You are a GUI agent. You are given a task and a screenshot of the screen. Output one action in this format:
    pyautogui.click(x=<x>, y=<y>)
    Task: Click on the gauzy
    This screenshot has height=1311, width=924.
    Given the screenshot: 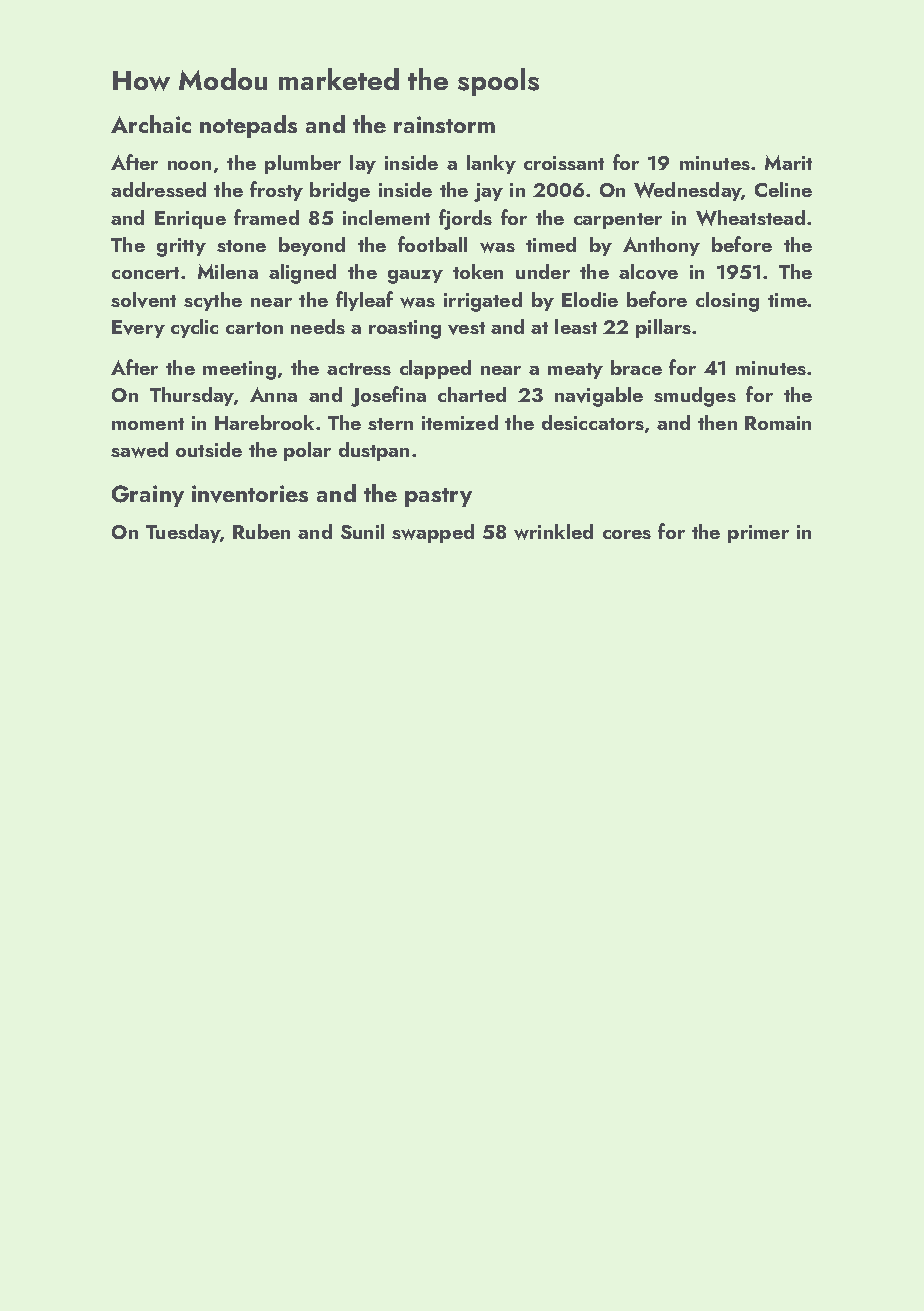 What is the action you would take?
    pyautogui.click(x=415, y=277)
